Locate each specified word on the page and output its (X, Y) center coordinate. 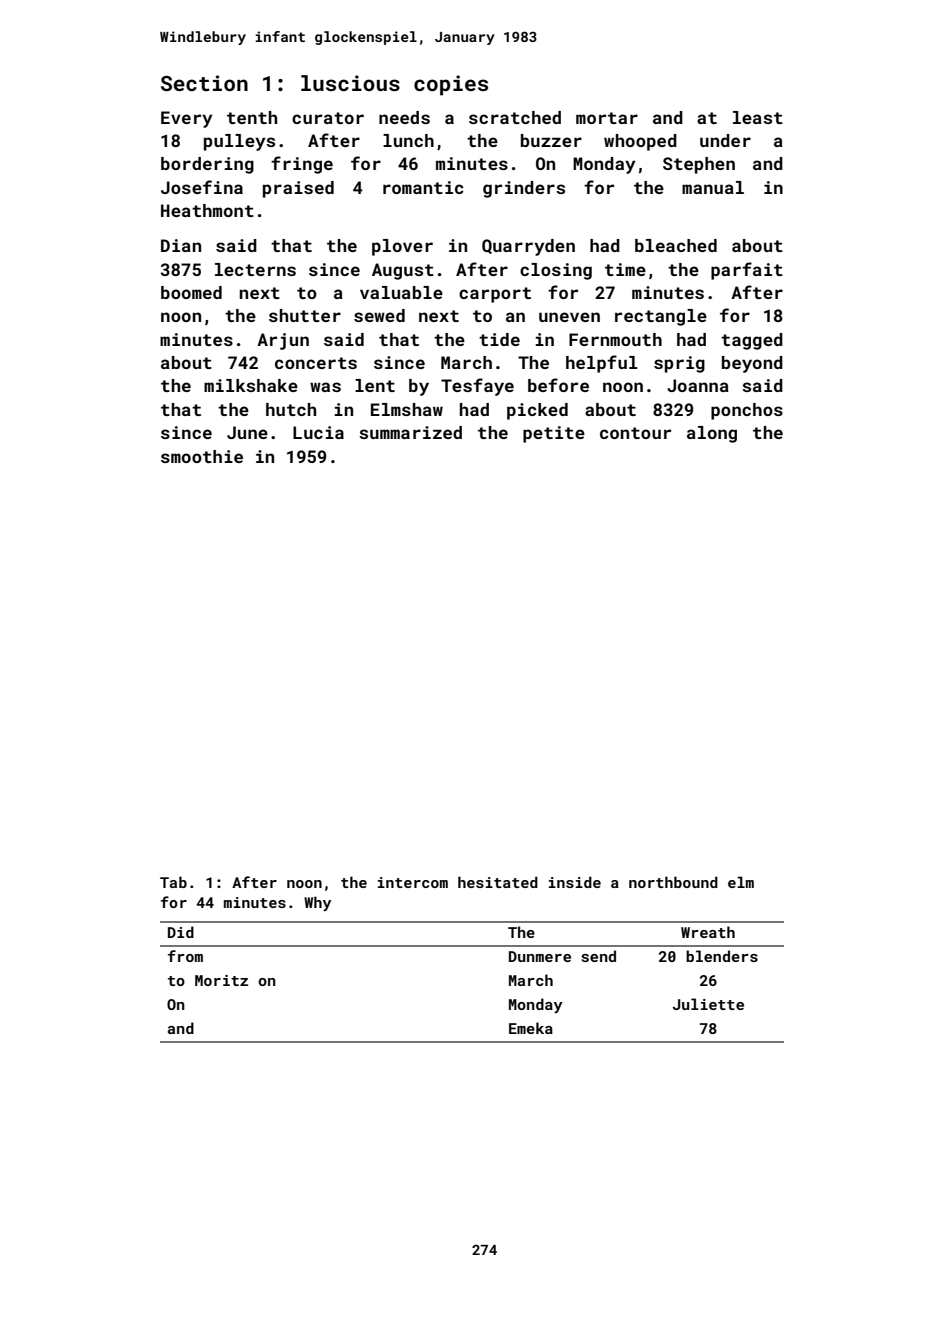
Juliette (708, 1004)
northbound (673, 882)
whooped (640, 142)
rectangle (661, 317)
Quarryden (528, 247)
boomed (191, 292)
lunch (408, 140)
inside (575, 882)
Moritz (221, 980)
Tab (173, 882)
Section (204, 83)
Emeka (531, 1028)
